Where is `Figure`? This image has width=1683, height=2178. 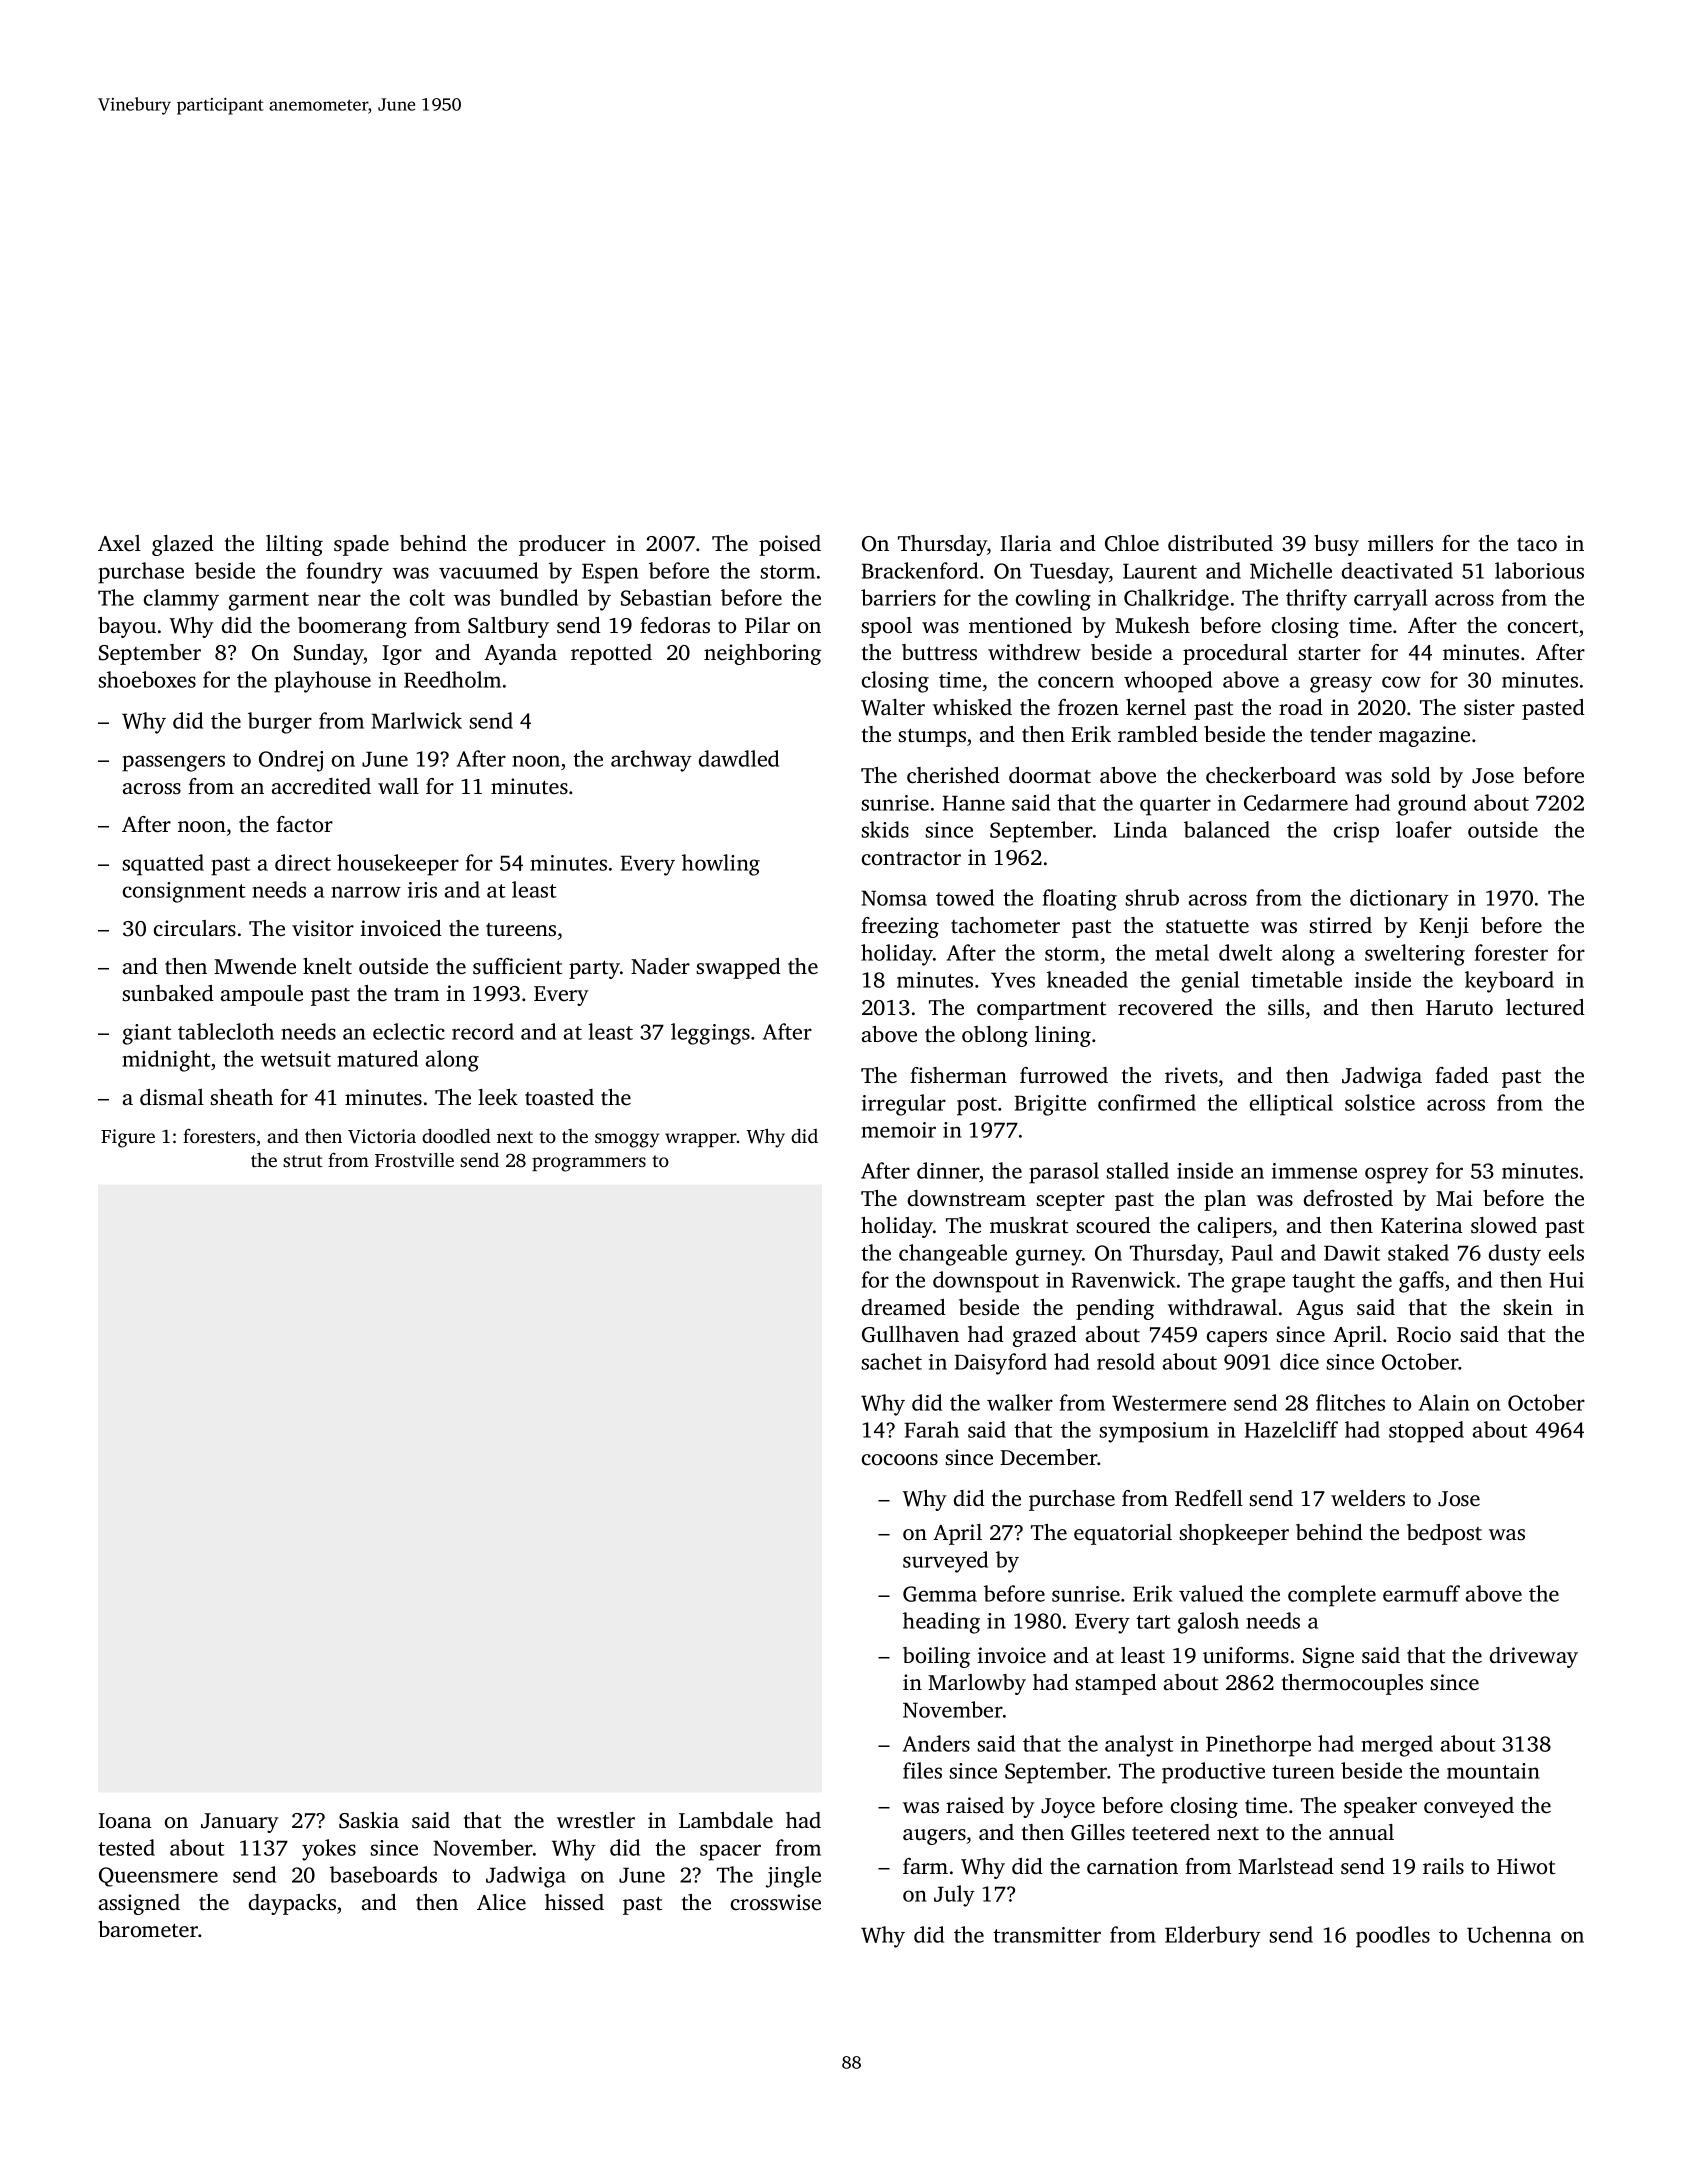 Figure is located at coordinates (128, 1138).
